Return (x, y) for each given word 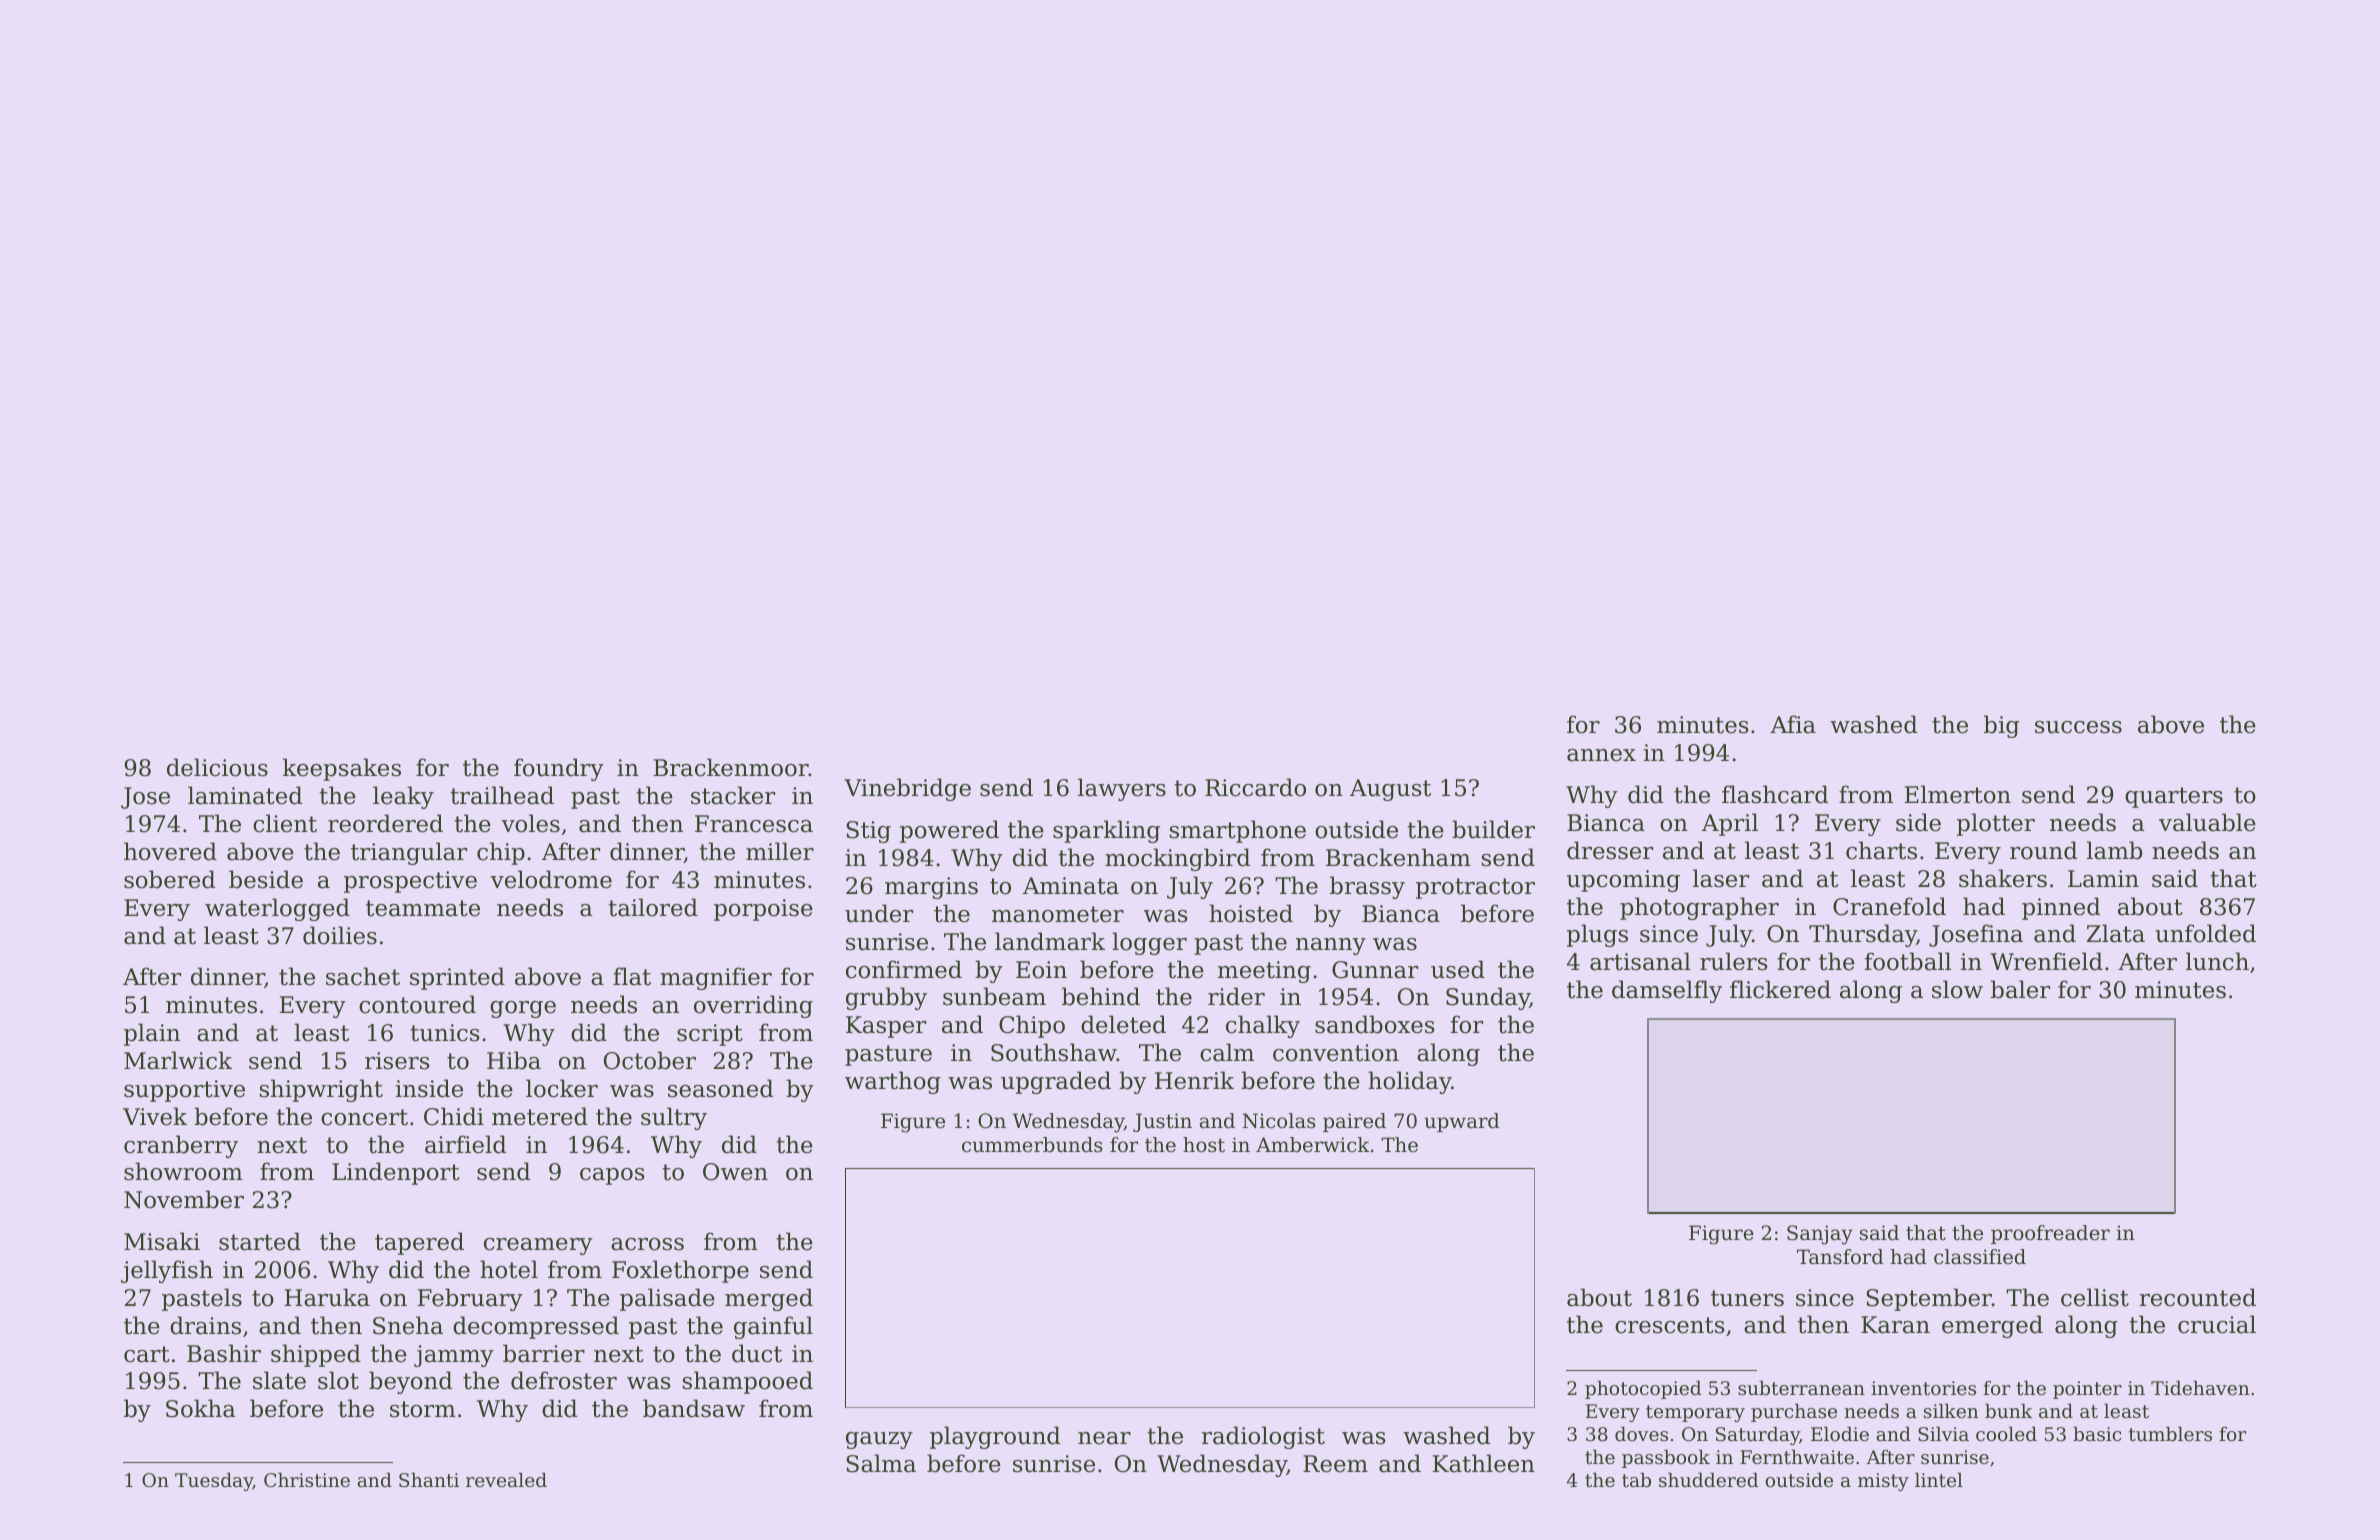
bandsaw (694, 1408)
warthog (893, 1082)
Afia (1793, 724)
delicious (217, 767)
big (2001, 726)
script (710, 1035)
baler (2020, 989)
